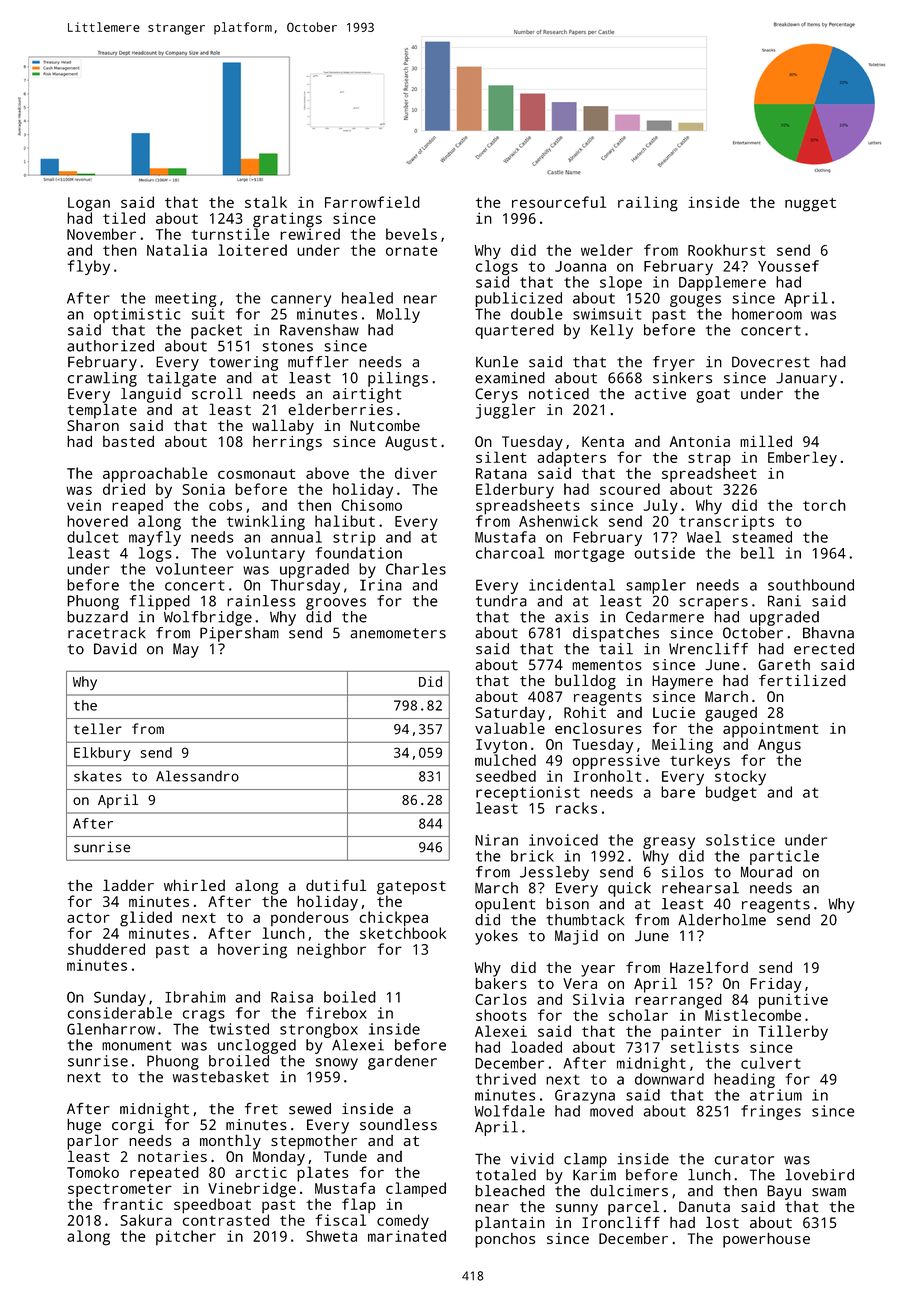  Describe the element at coordinates (648, 204) in the page. I see `railing` at that location.
